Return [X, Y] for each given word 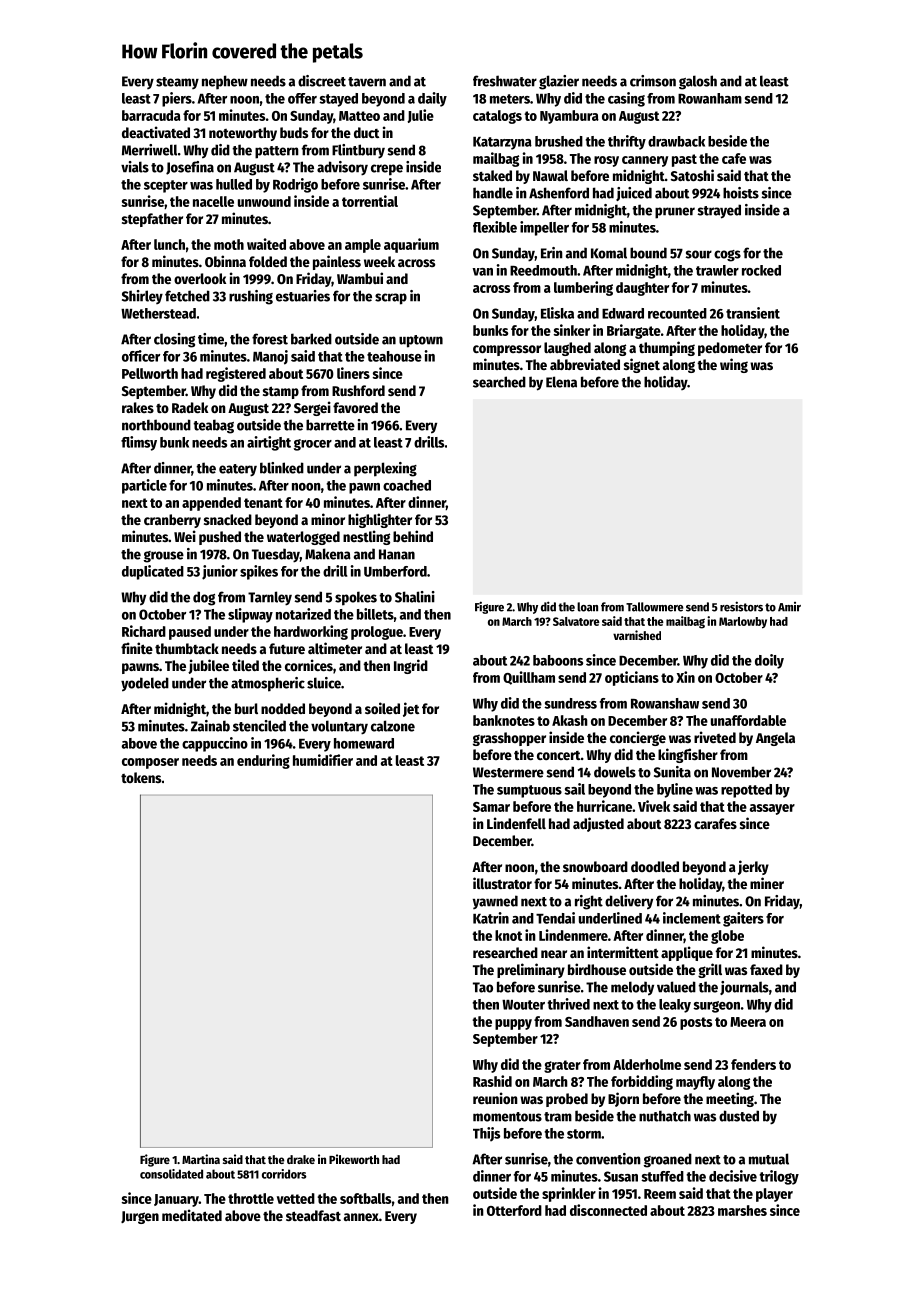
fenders [753, 1064]
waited [266, 244]
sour [699, 254]
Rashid [492, 1081]
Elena [561, 382]
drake [301, 1159]
